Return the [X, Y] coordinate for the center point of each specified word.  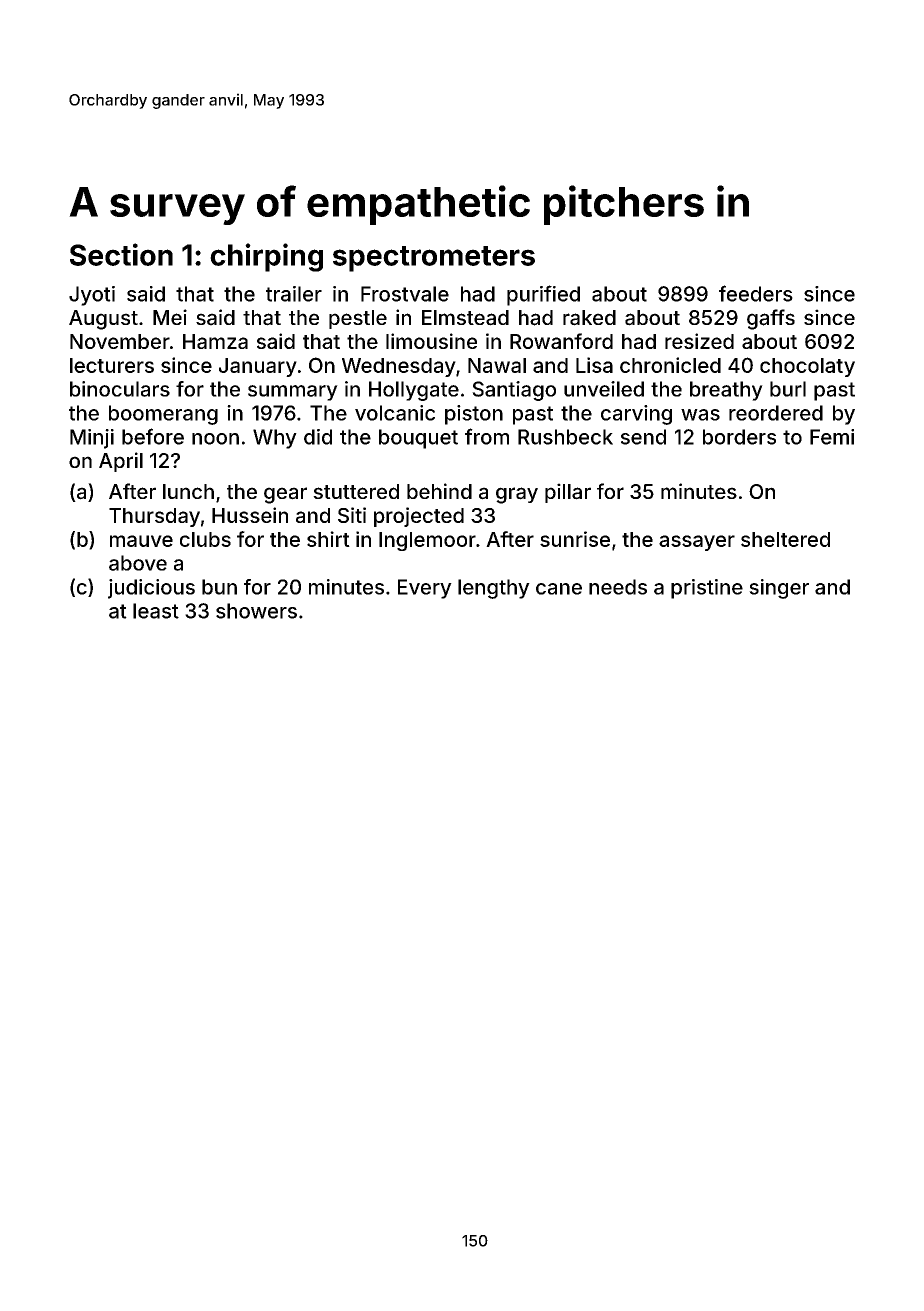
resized [699, 341]
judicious [151, 589]
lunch [188, 491]
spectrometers [434, 259]
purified [543, 295]
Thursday [154, 517]
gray [517, 495]
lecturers [112, 365]
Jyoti [92, 296]
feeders [756, 293]
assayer [697, 543]
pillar [568, 493]
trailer [294, 294]
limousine [431, 341]
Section [121, 254]
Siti [352, 515]
